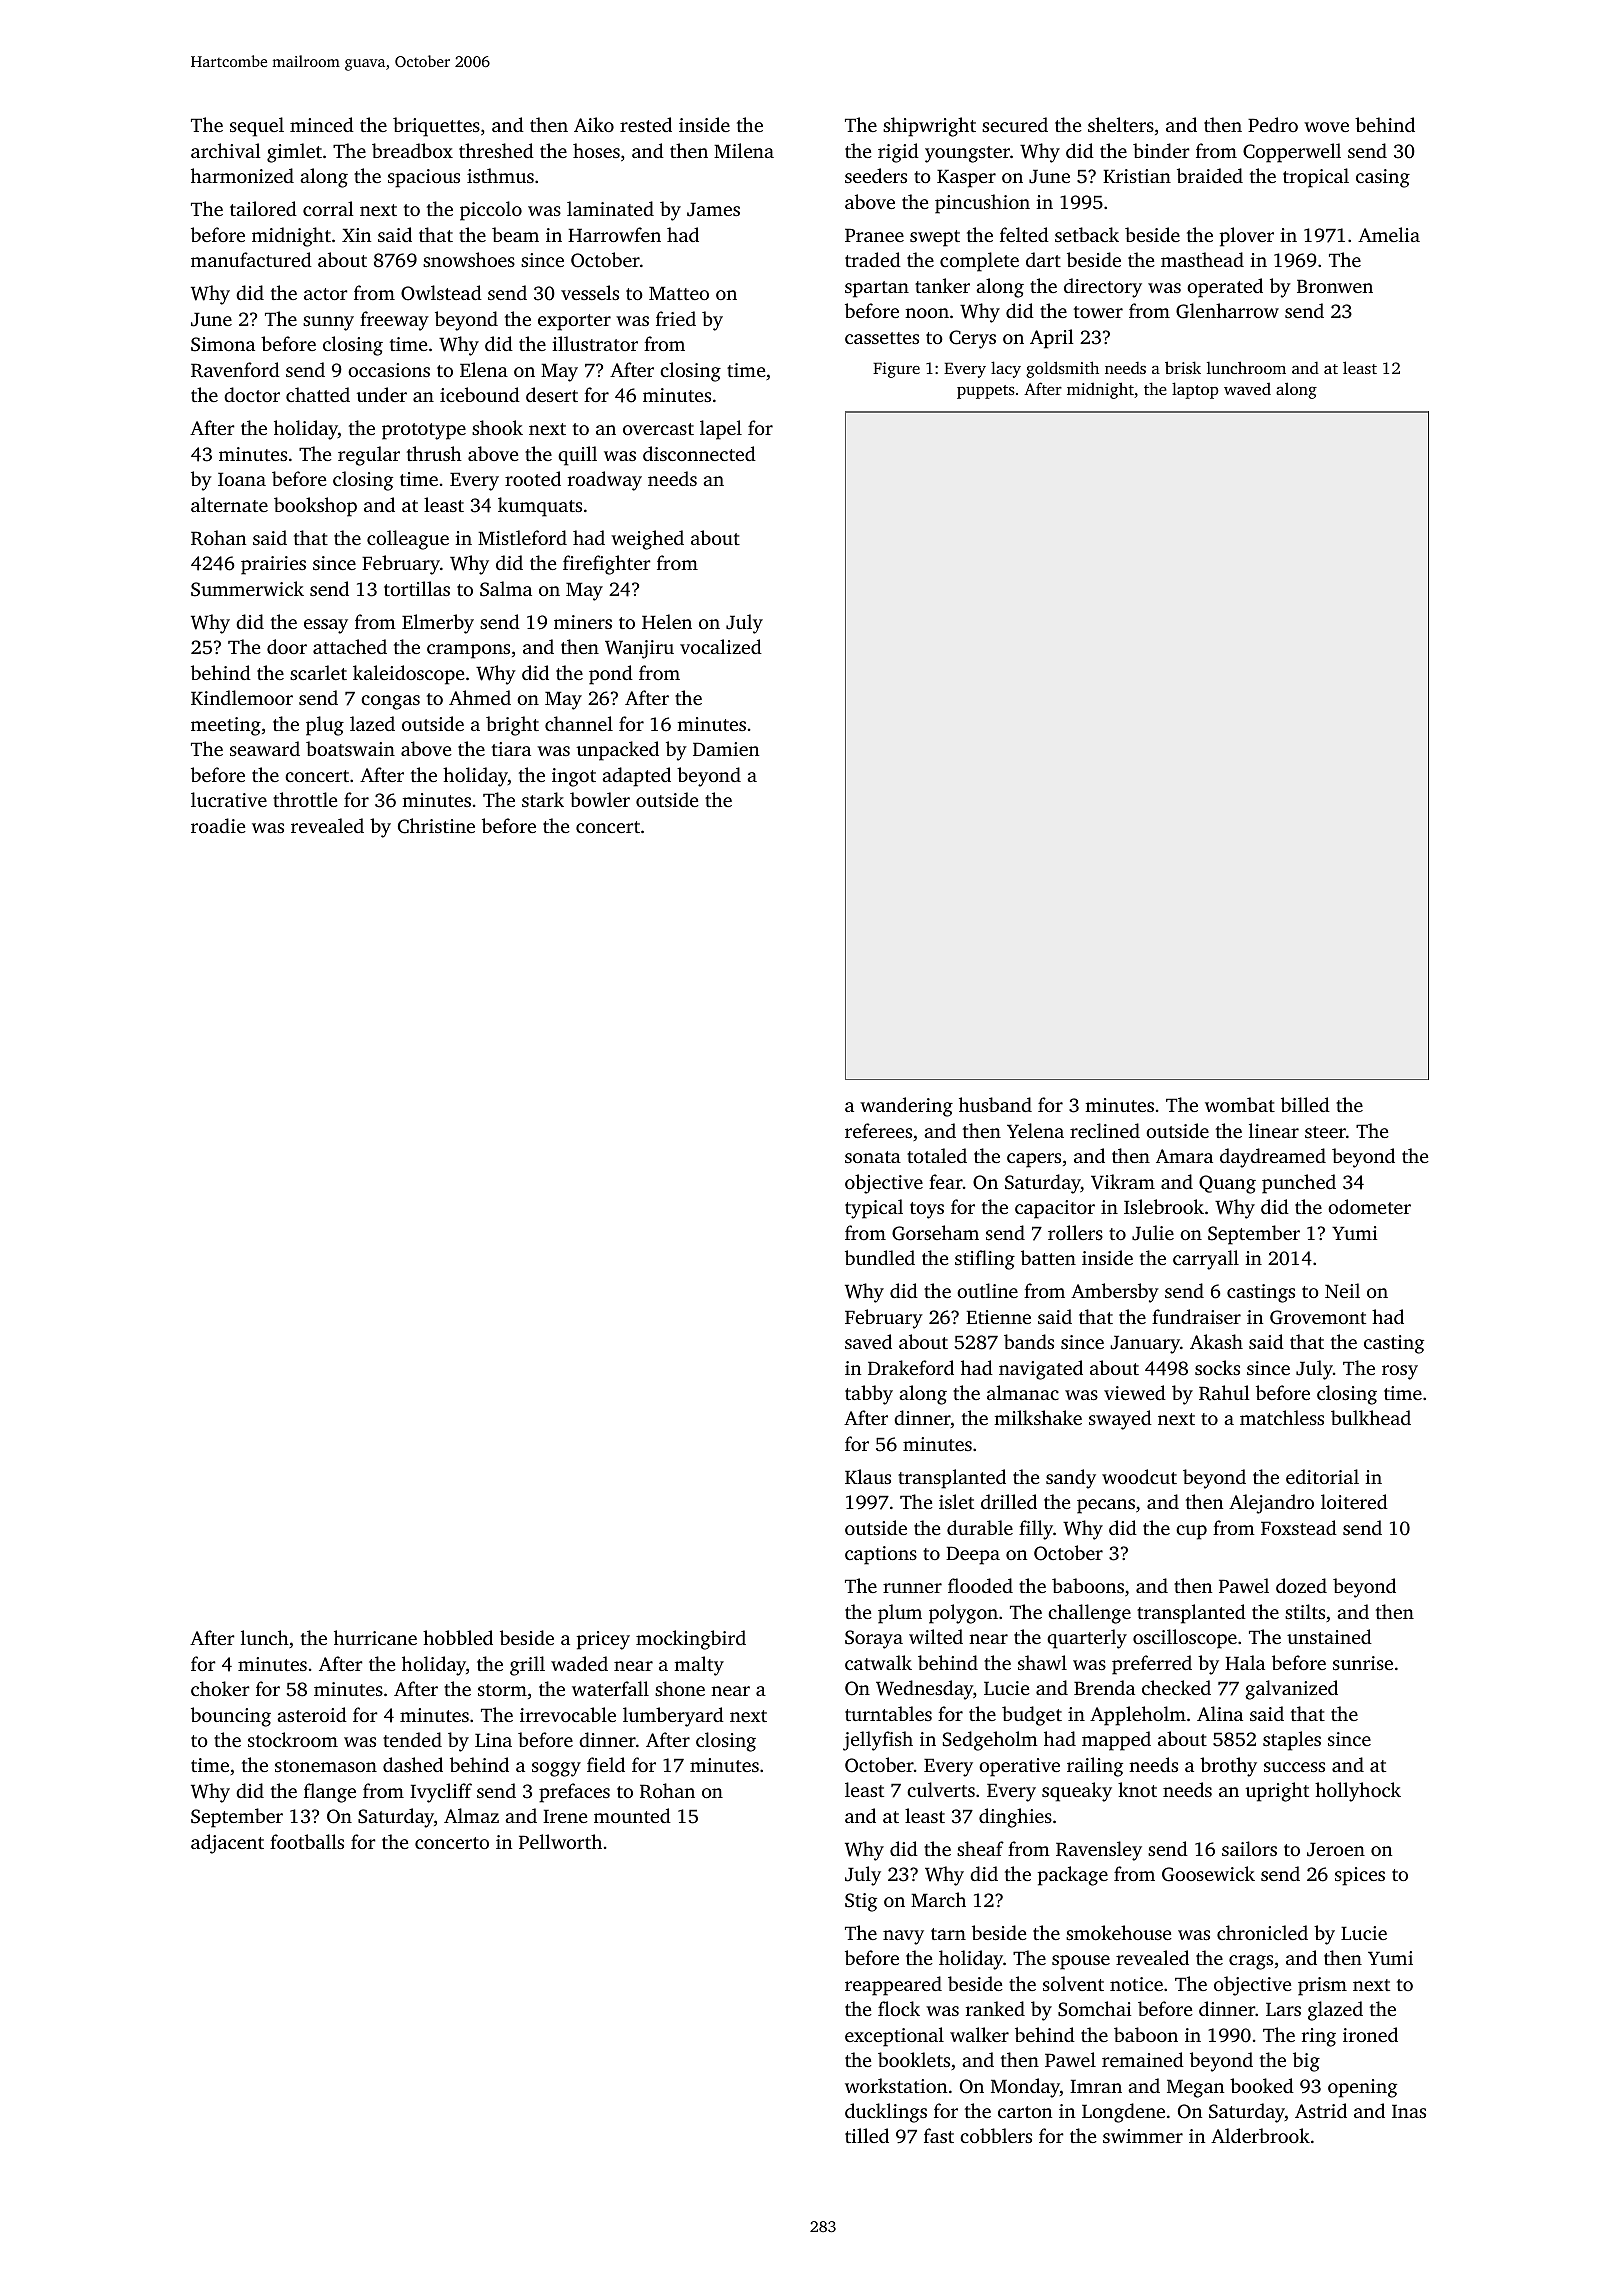  Describe the element at coordinates (721, 430) in the screenshot. I see `lapel` at that location.
